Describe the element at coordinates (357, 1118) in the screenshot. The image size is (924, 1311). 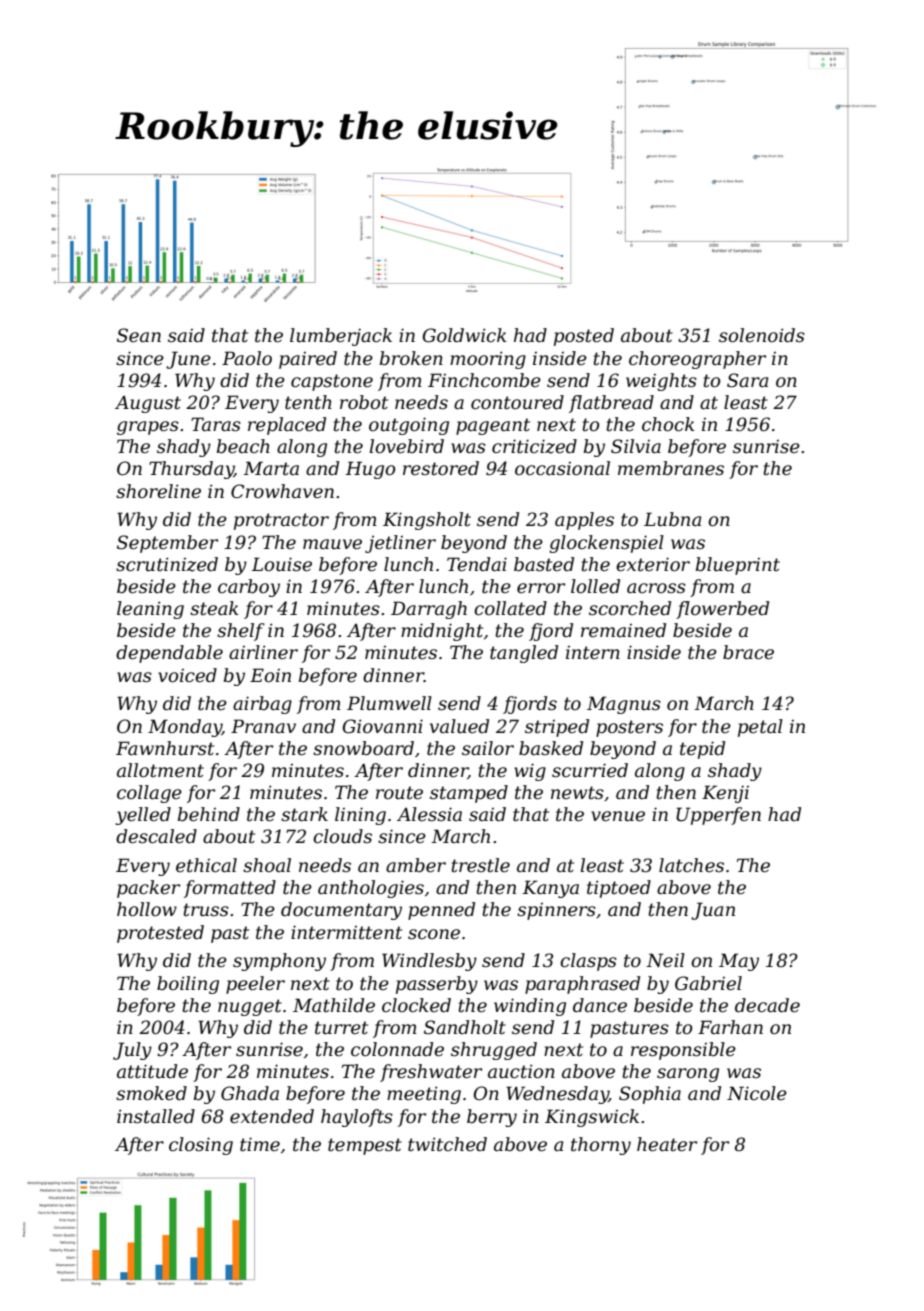
I see `haylofts` at that location.
